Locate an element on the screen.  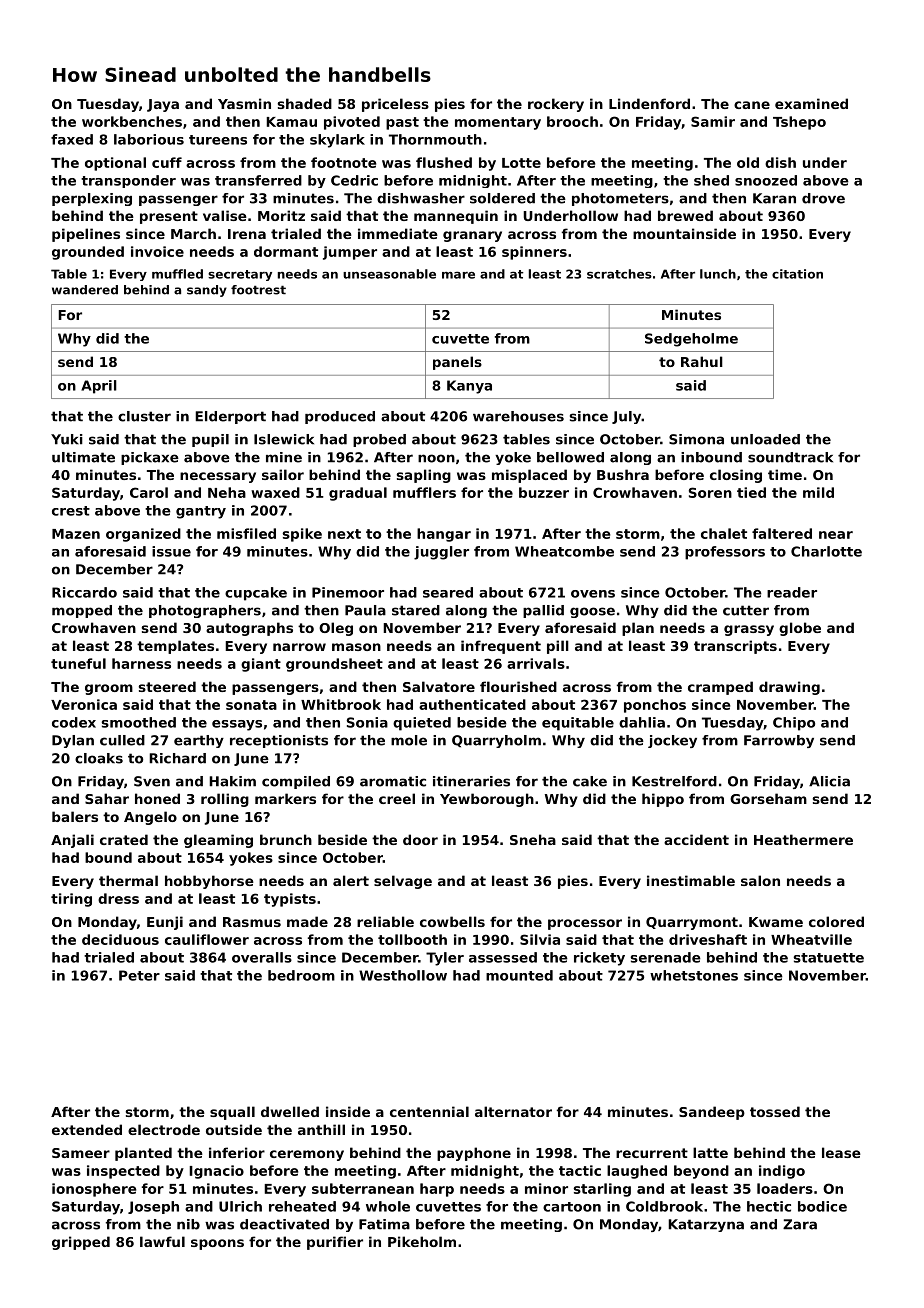
photographers is located at coordinates (205, 611).
